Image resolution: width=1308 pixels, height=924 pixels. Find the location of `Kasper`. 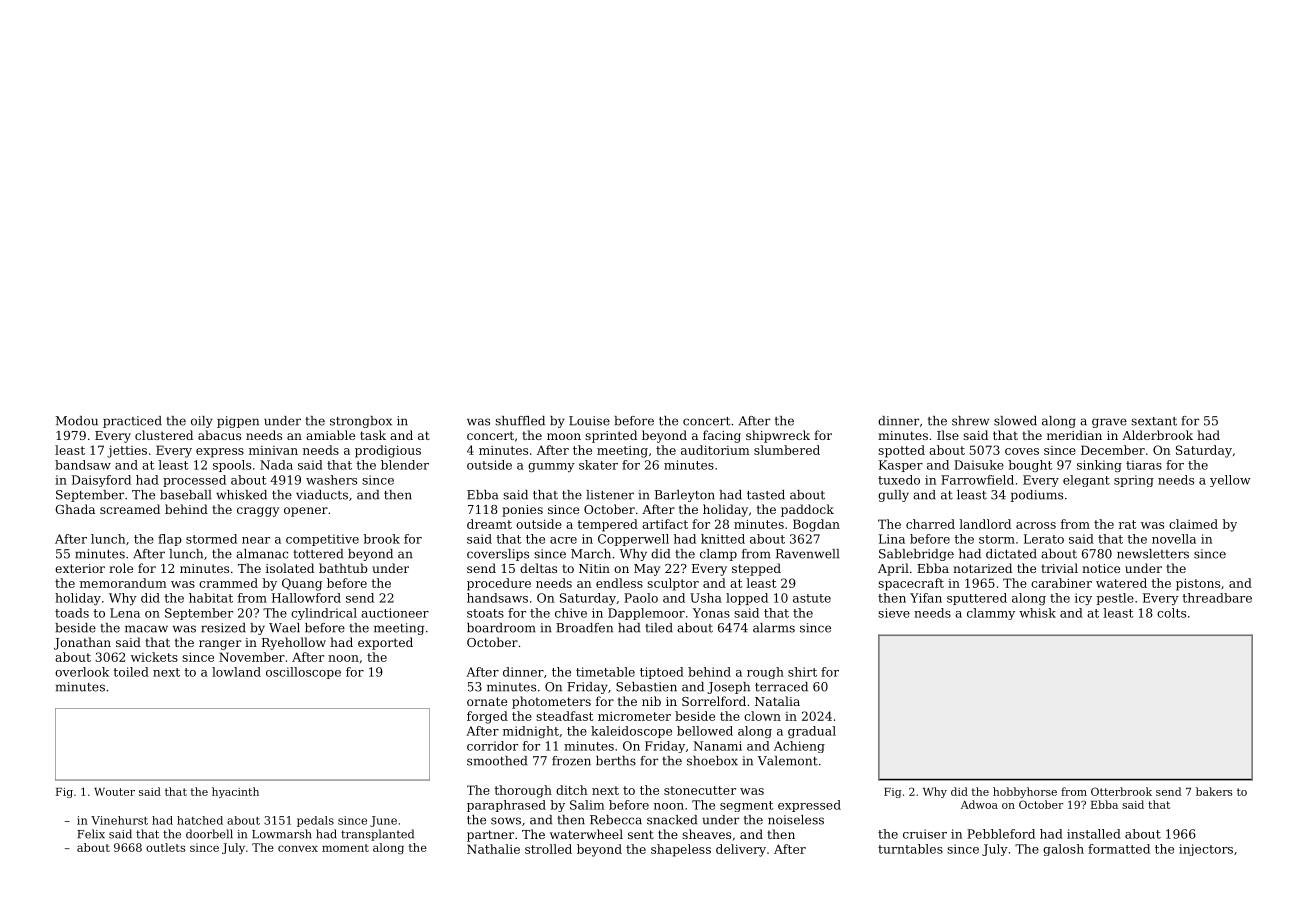

Kasper is located at coordinates (901, 466).
